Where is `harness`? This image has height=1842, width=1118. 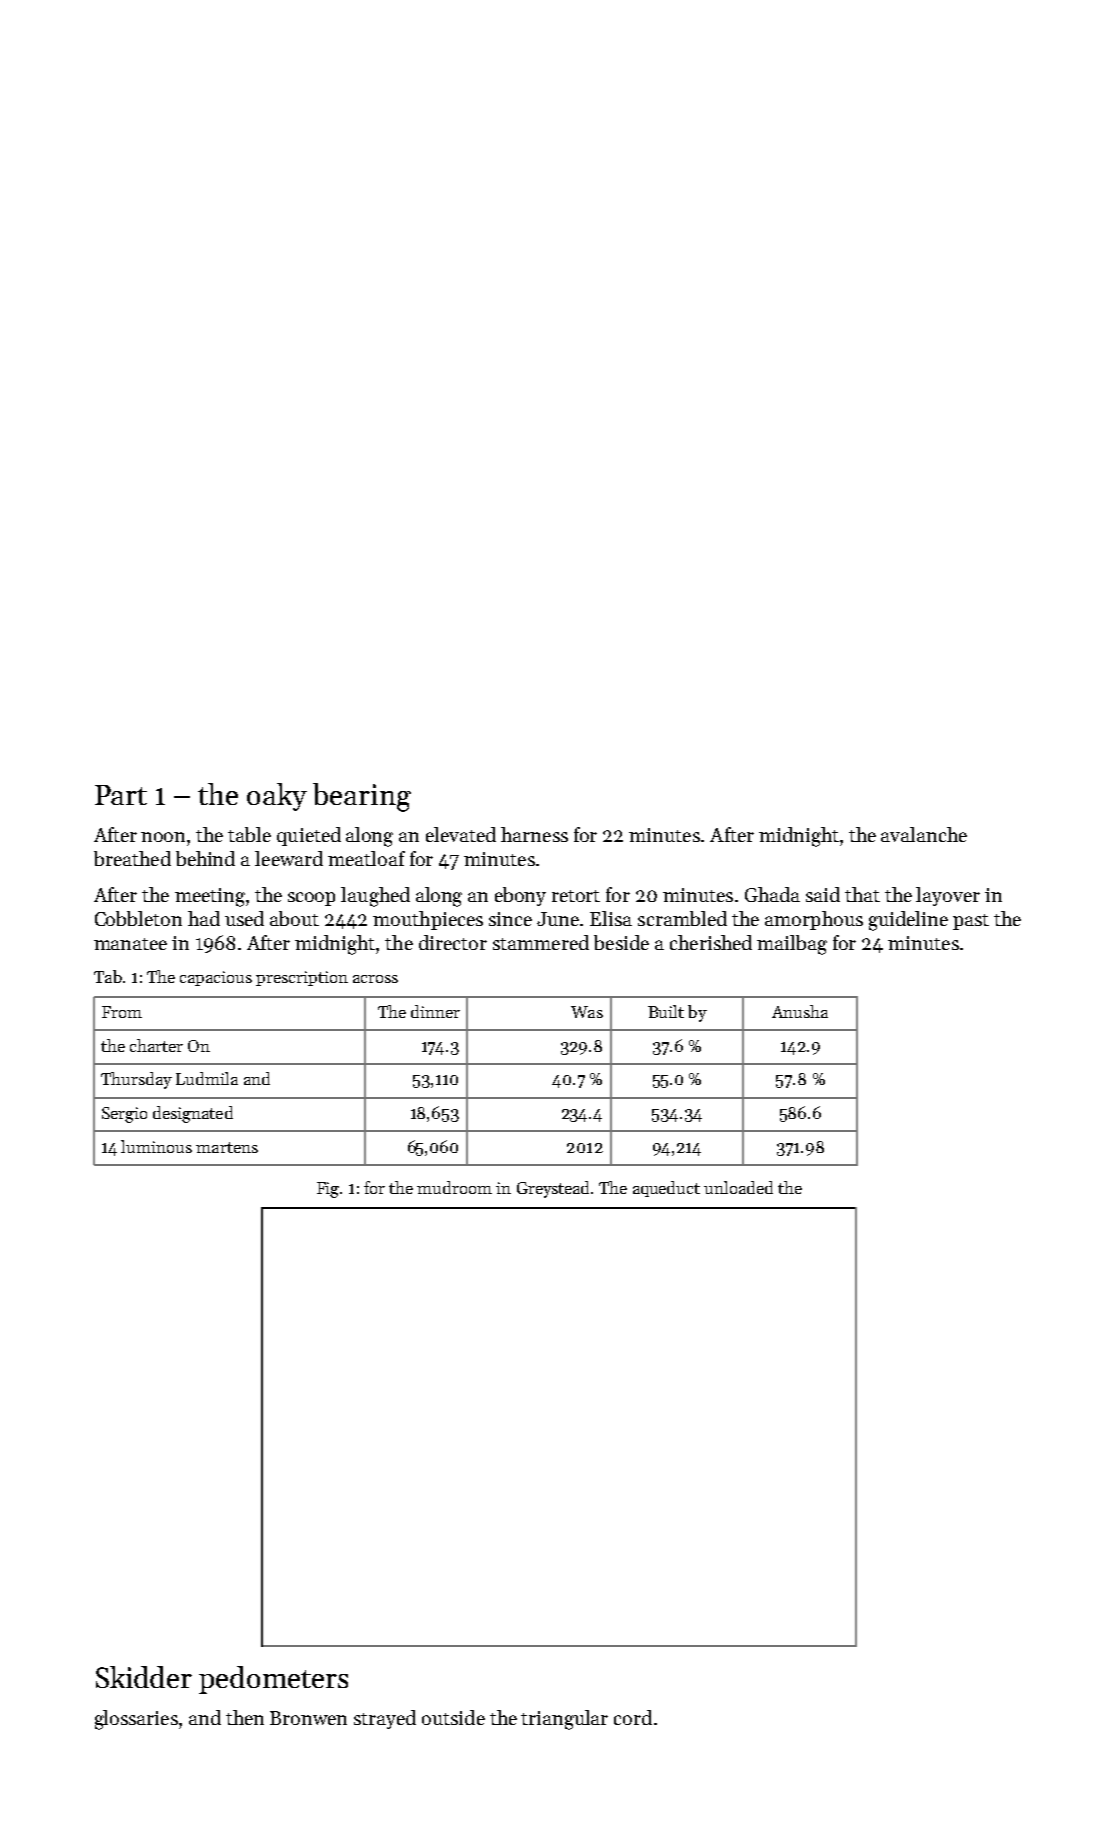 harness is located at coordinates (534, 834).
